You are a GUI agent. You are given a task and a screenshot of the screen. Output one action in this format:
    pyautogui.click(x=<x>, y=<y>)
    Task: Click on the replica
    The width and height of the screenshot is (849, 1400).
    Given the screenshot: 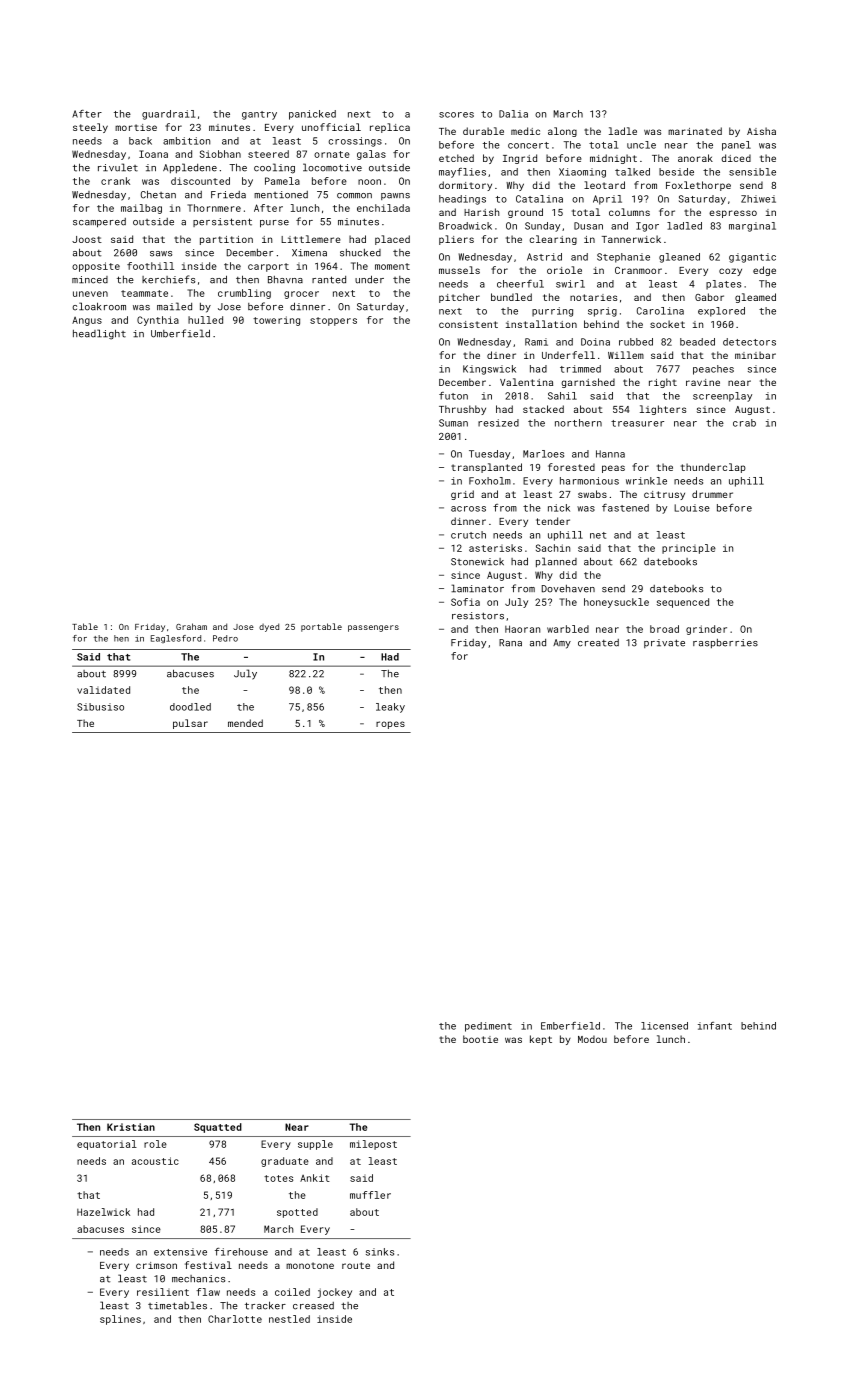 What is the action you would take?
    pyautogui.click(x=390, y=128)
